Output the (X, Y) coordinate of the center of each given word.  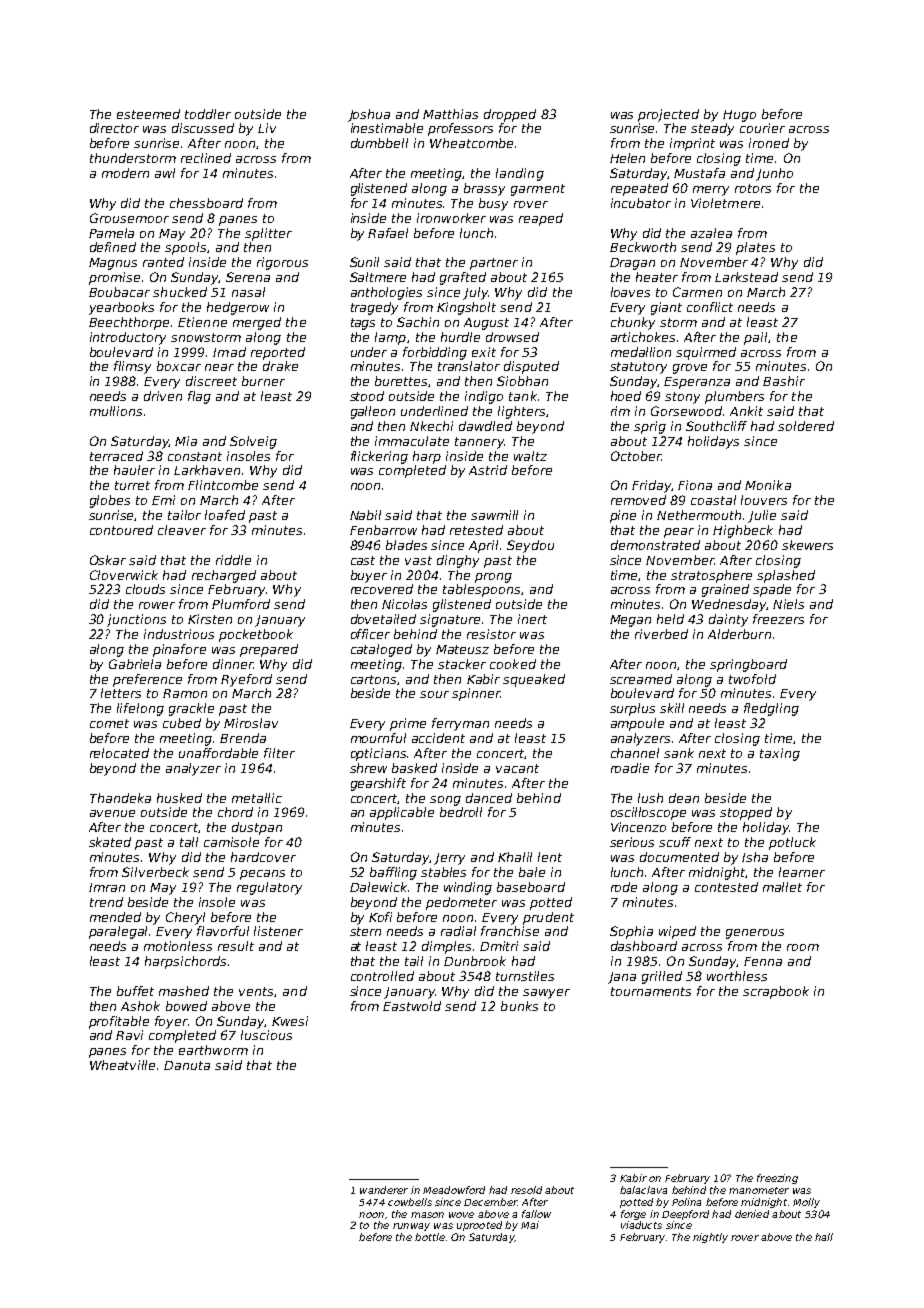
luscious (266, 1035)
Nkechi (431, 426)
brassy (484, 189)
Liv (267, 128)
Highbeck (743, 531)
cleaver (182, 530)
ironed (769, 143)
